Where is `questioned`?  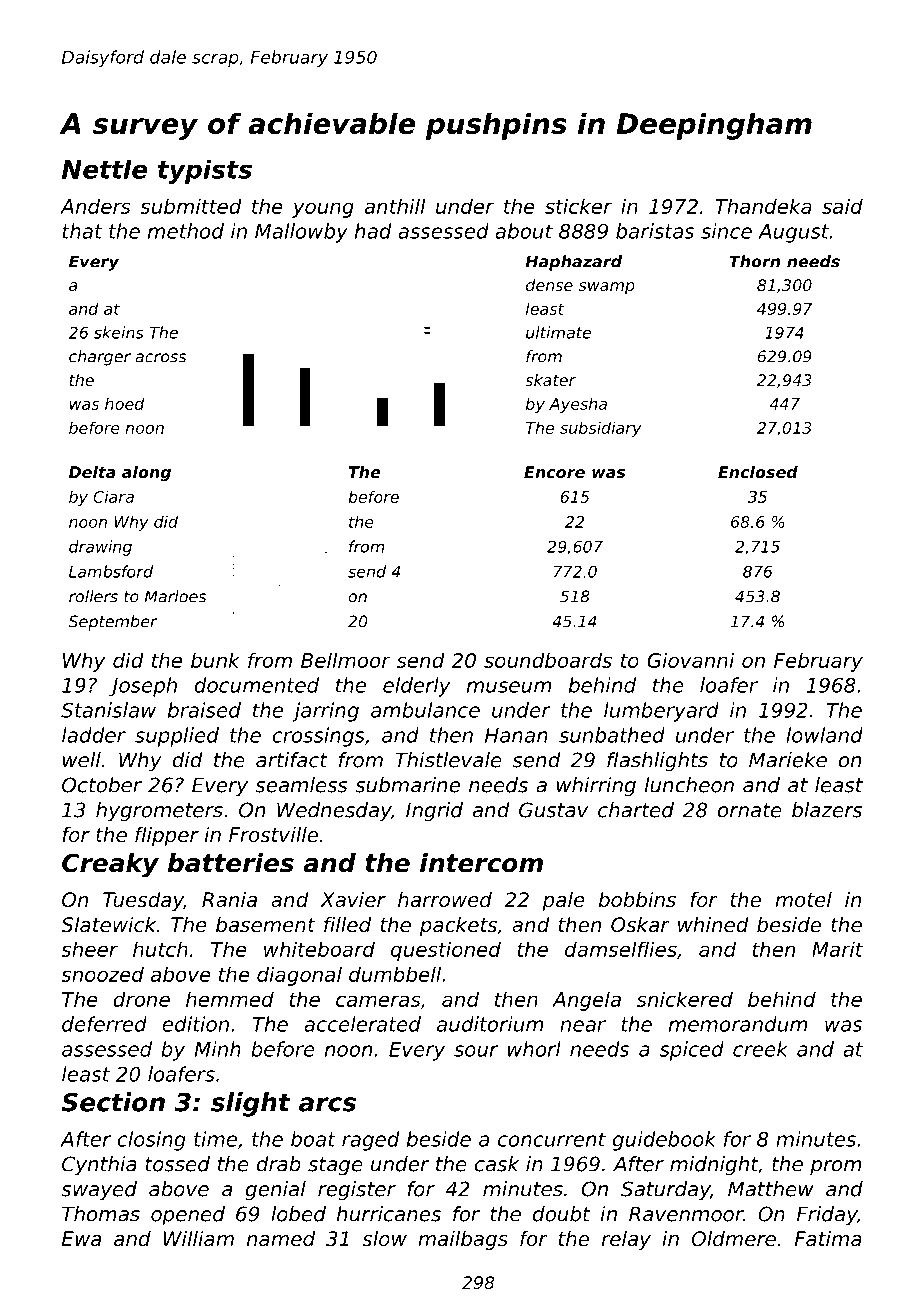
questioned is located at coordinates (446, 951).
